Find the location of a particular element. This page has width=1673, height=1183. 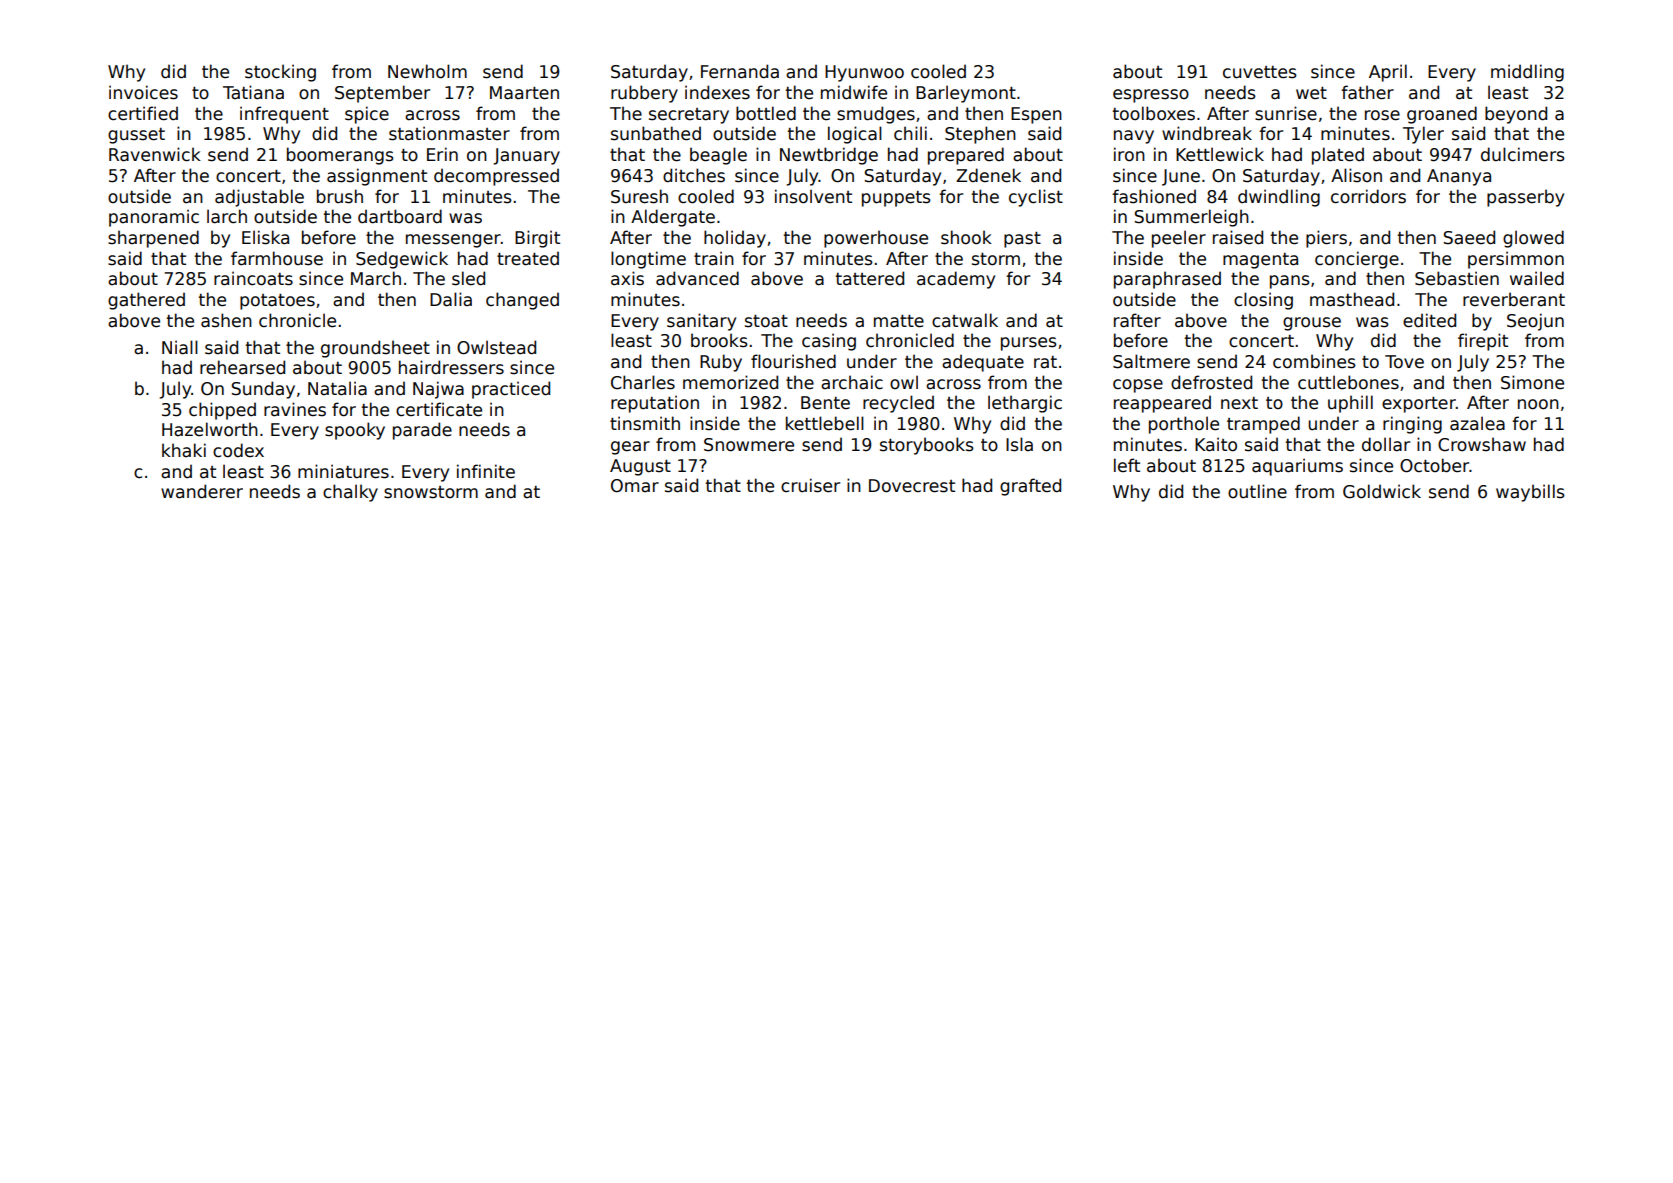

Summerleigh is located at coordinates (1191, 218).
